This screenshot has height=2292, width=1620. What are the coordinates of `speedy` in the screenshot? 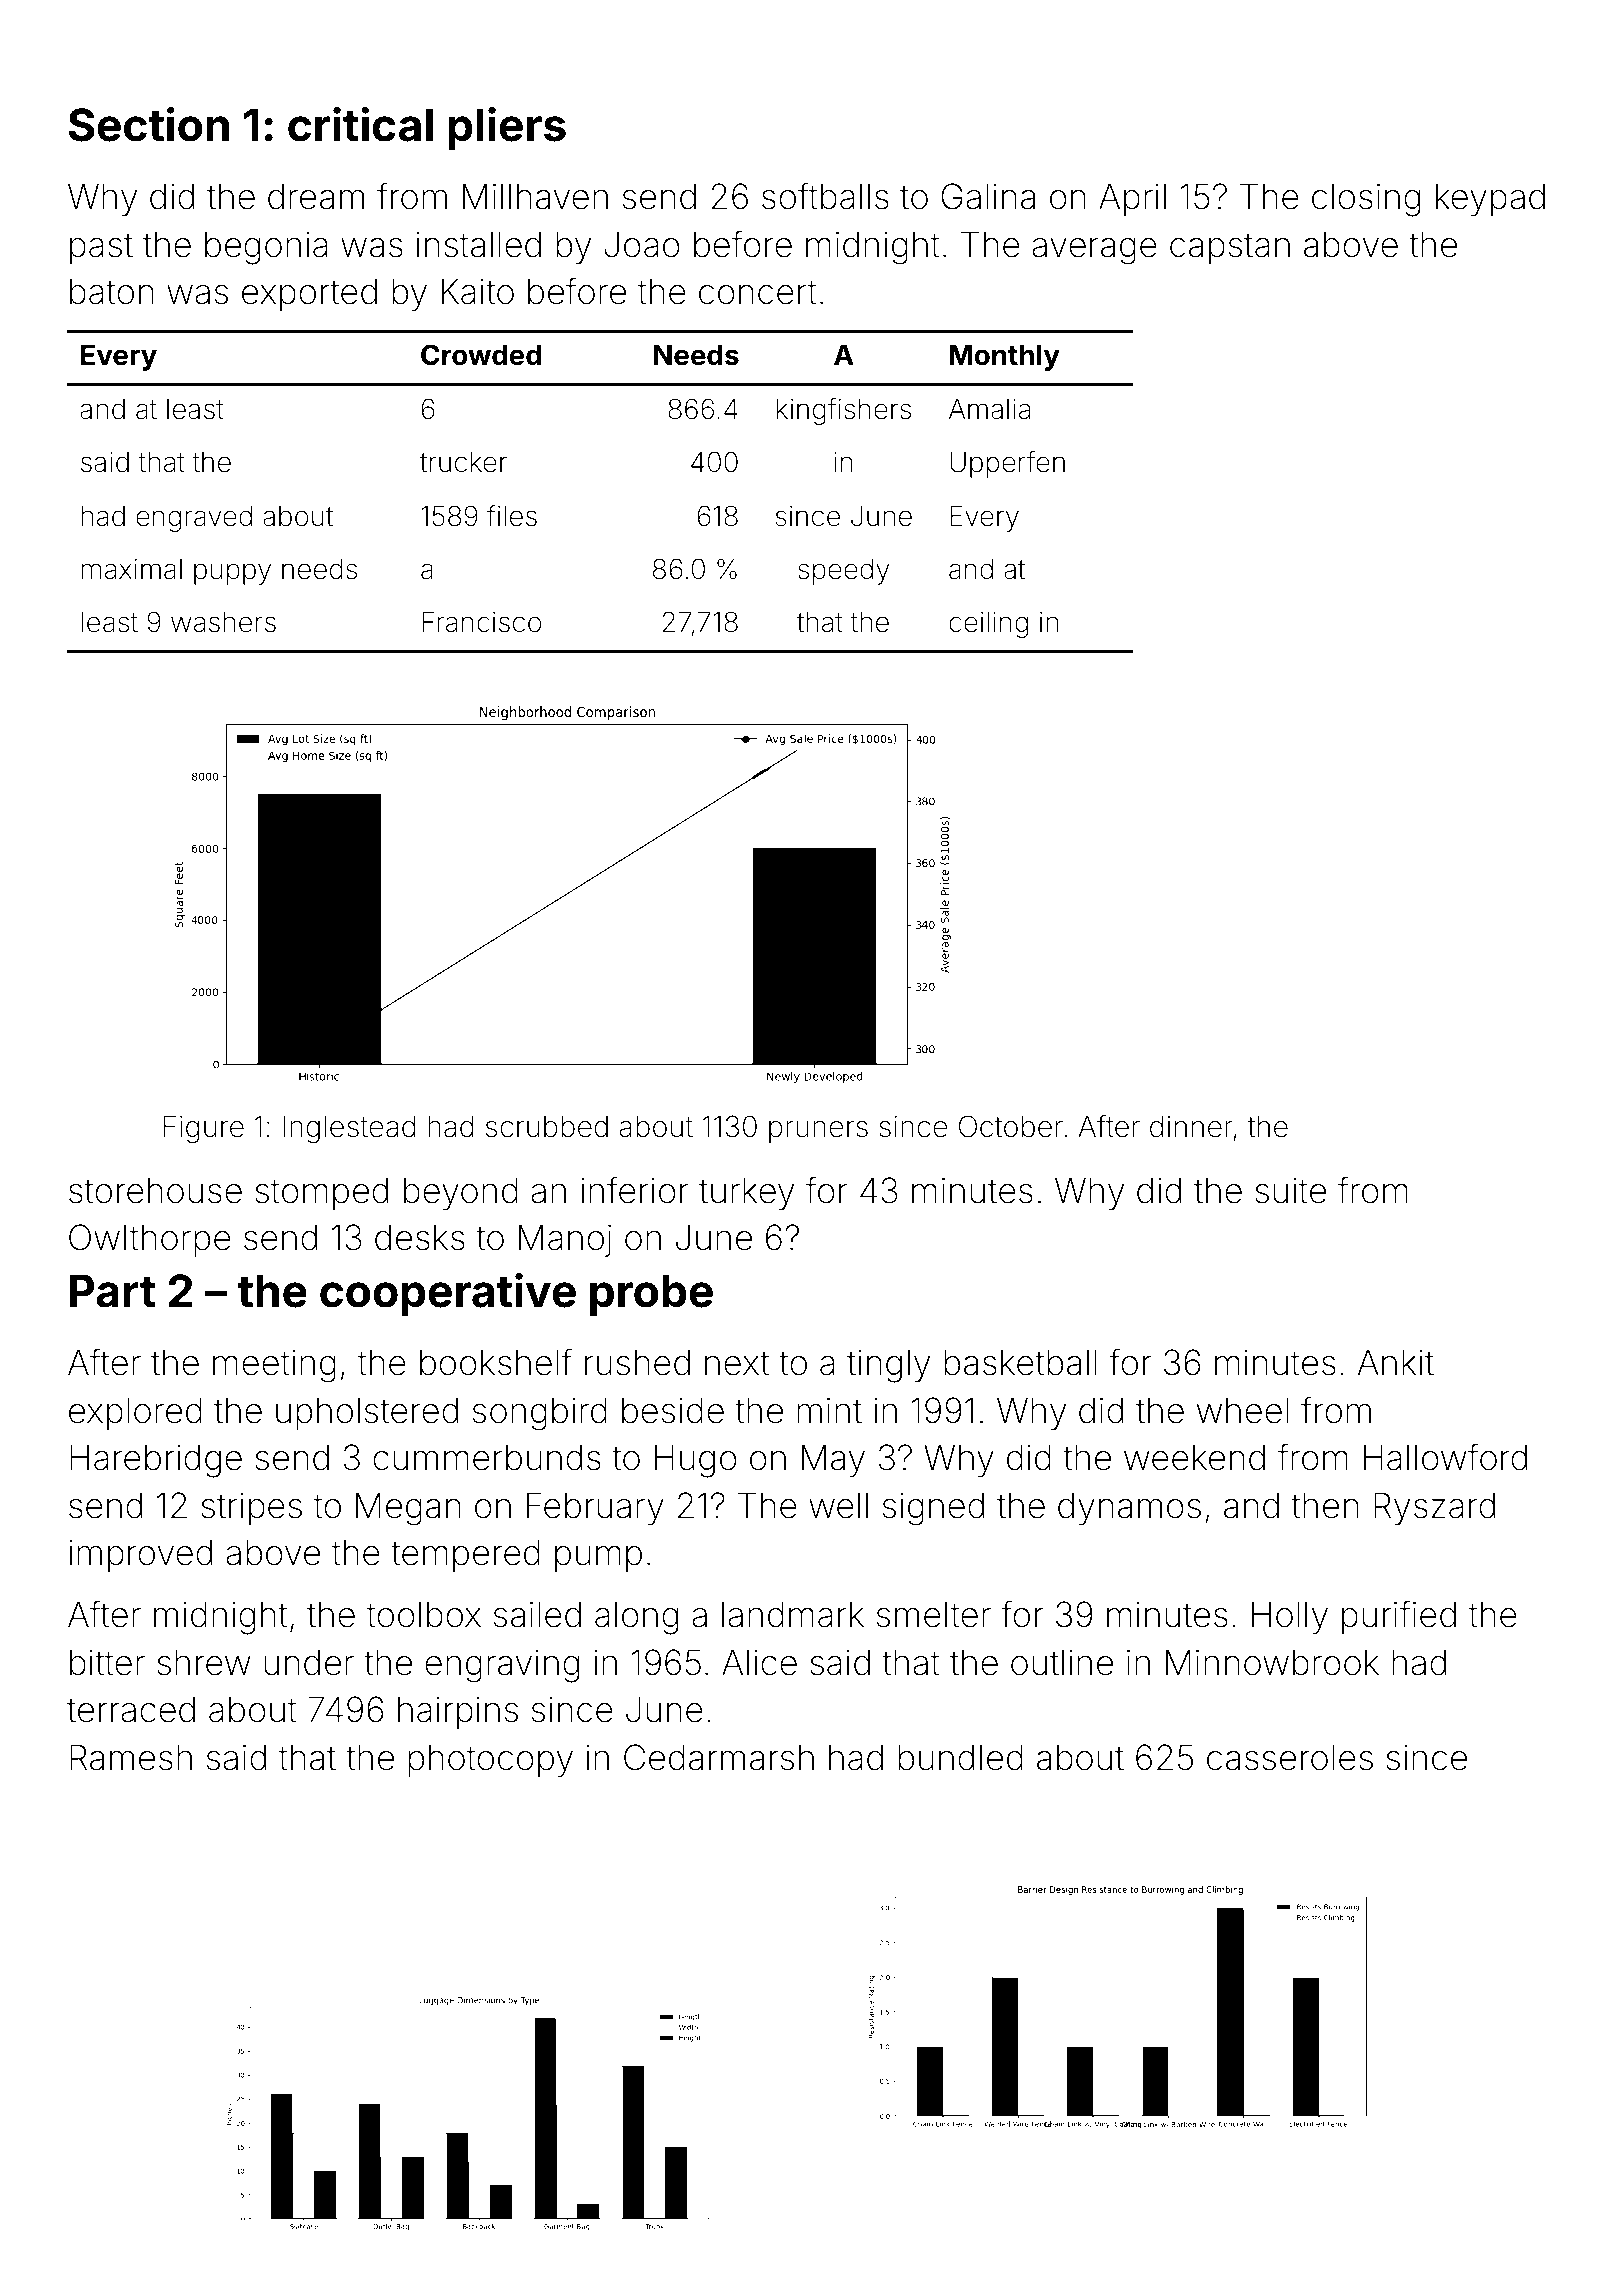 It's located at (844, 572).
